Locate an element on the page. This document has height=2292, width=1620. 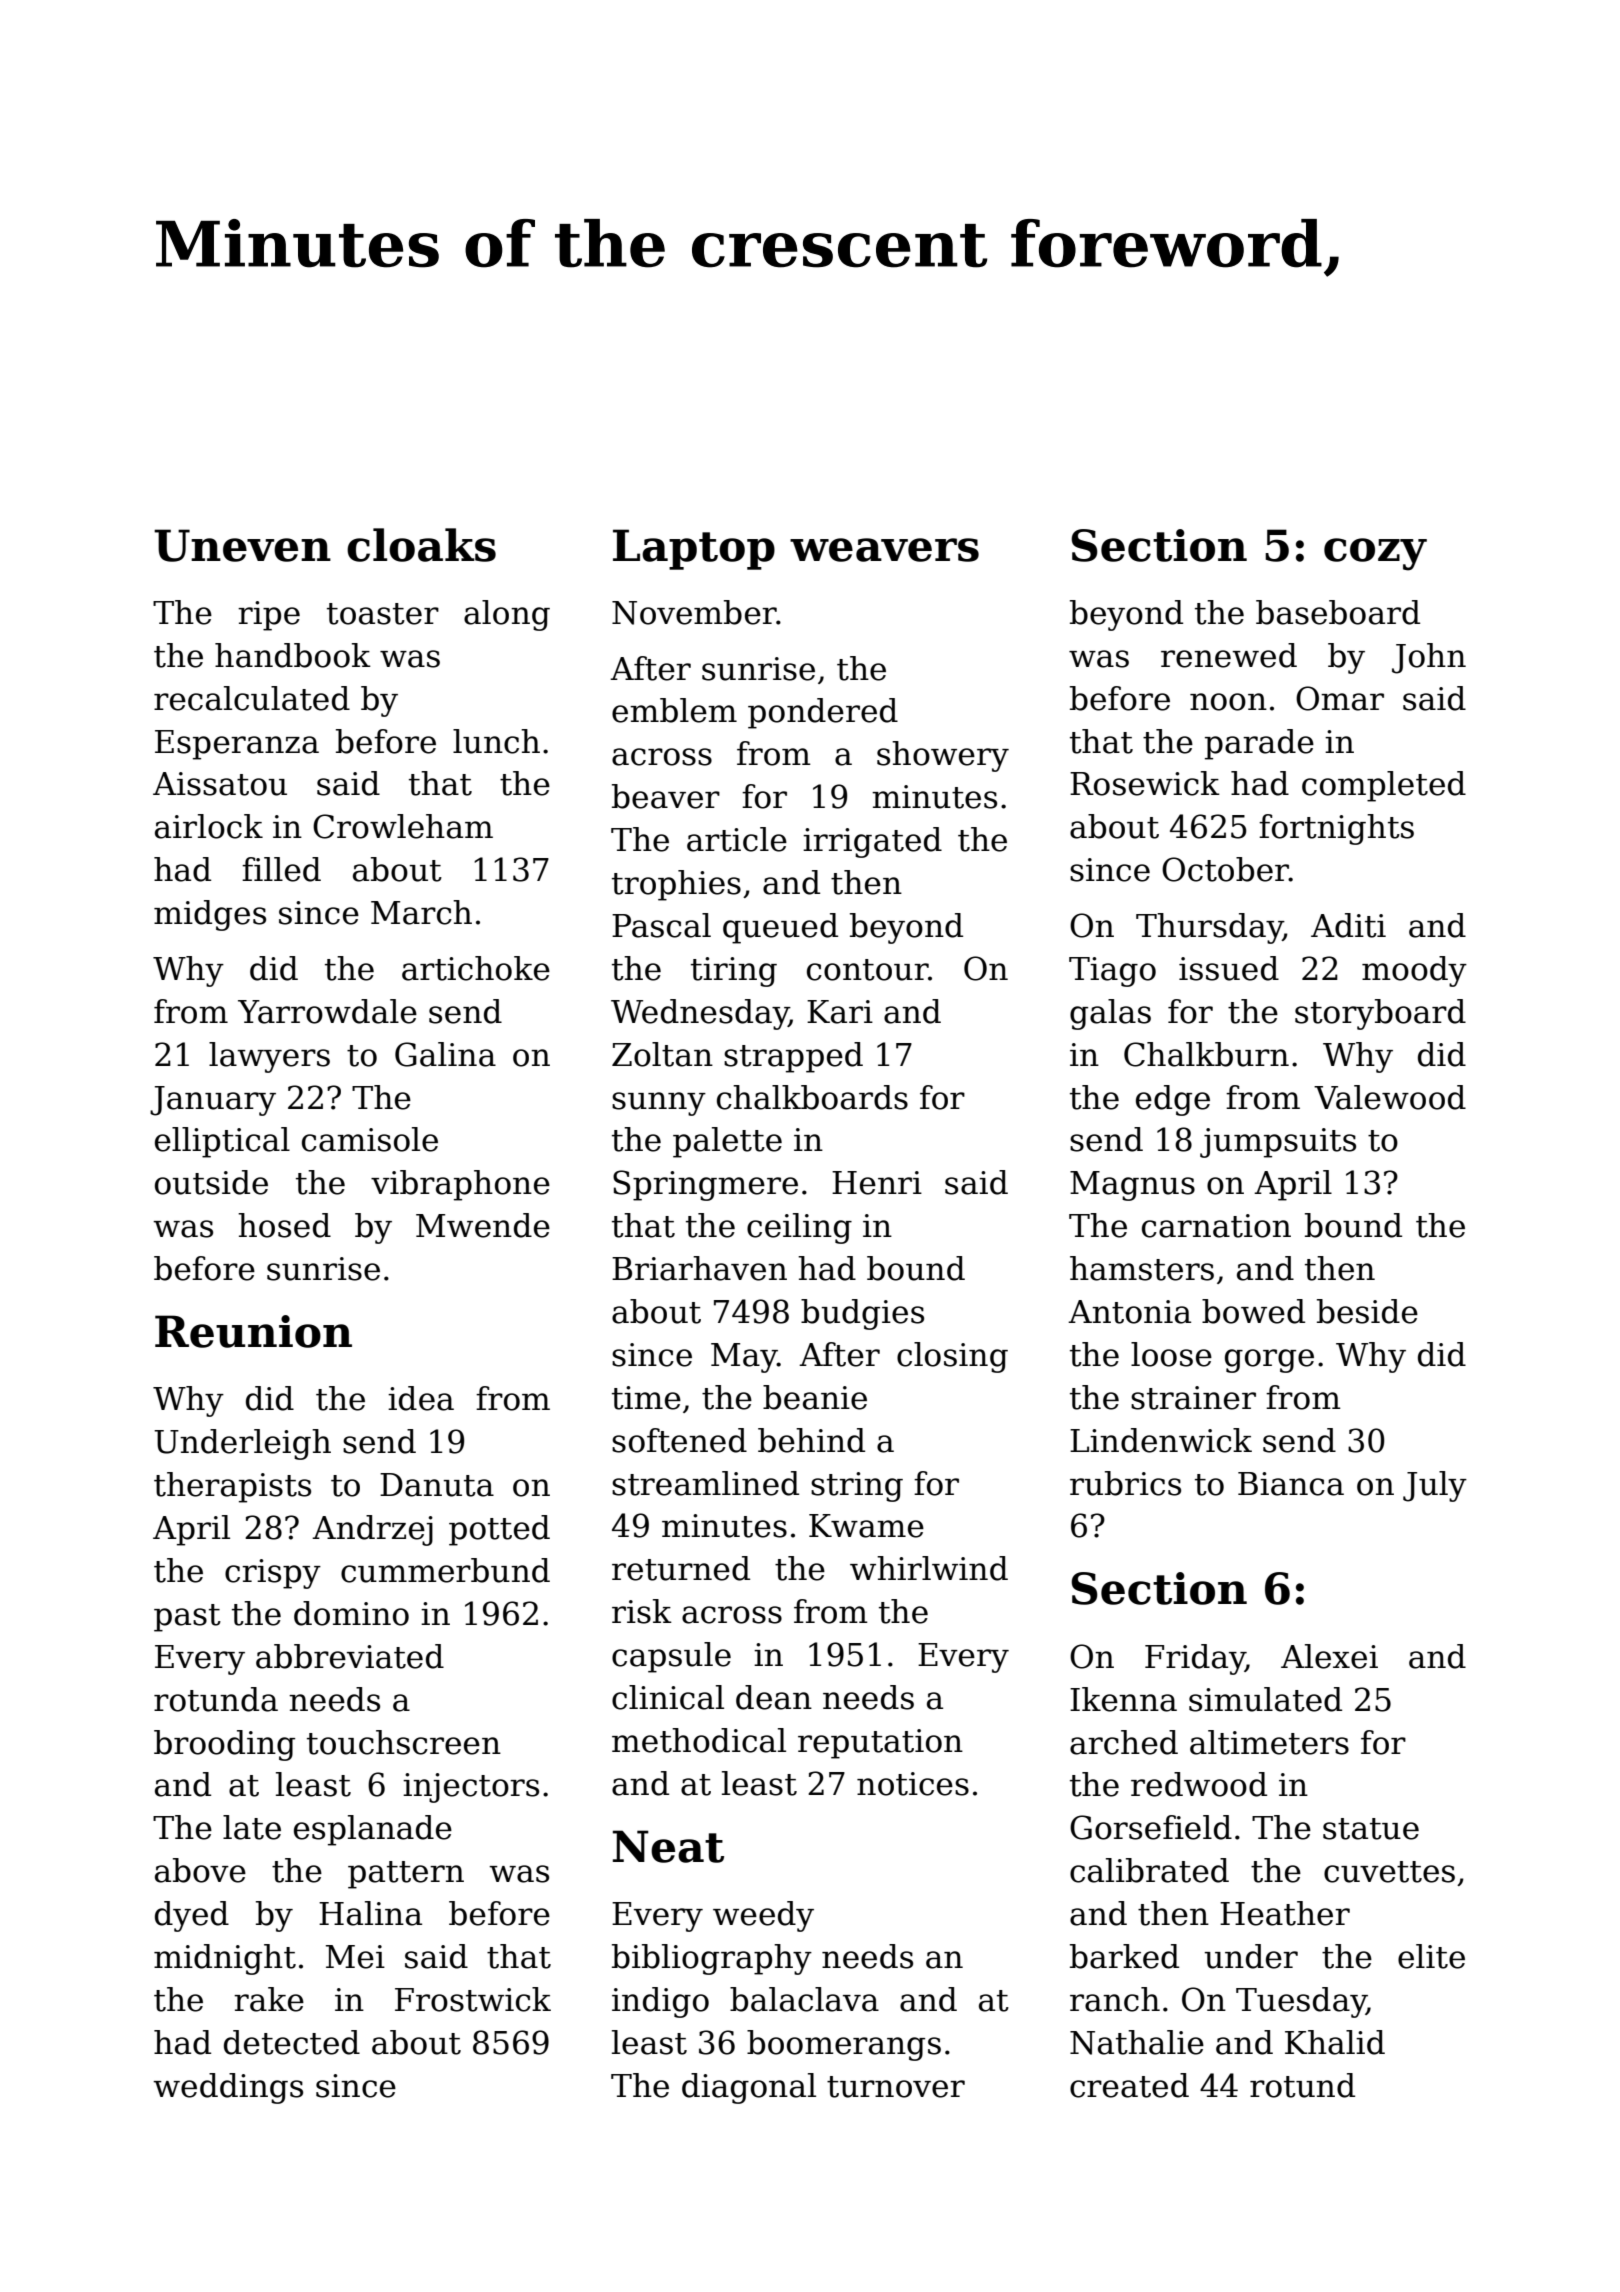
completed is located at coordinates (1384, 786).
